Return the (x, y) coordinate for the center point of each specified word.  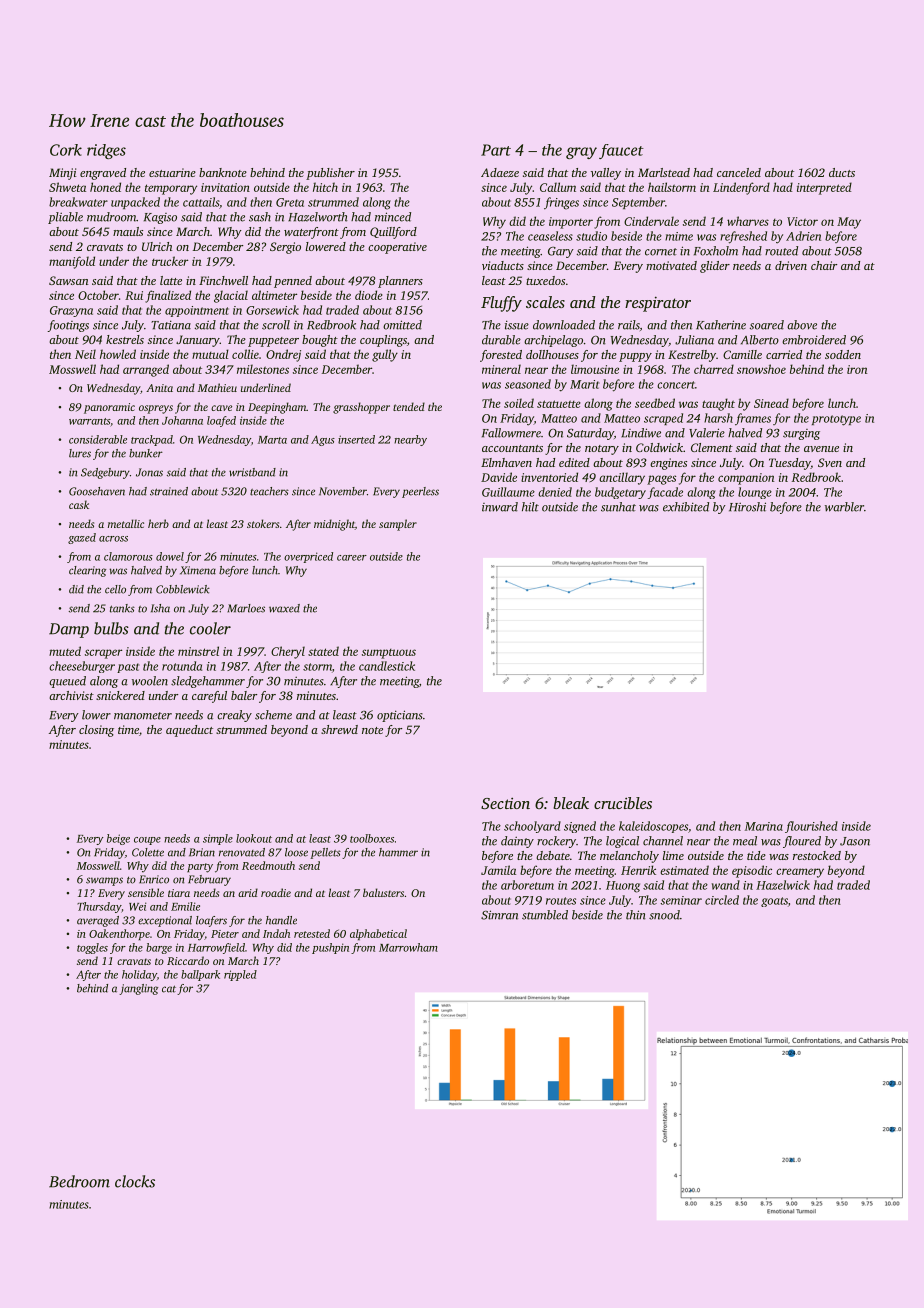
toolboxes (372, 838)
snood (664, 915)
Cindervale (651, 221)
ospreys (156, 409)
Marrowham (408, 947)
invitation (225, 187)
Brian (202, 852)
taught (718, 404)
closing (96, 731)
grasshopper (361, 408)
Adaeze (500, 172)
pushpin (330, 948)
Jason (855, 841)
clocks (135, 1181)
